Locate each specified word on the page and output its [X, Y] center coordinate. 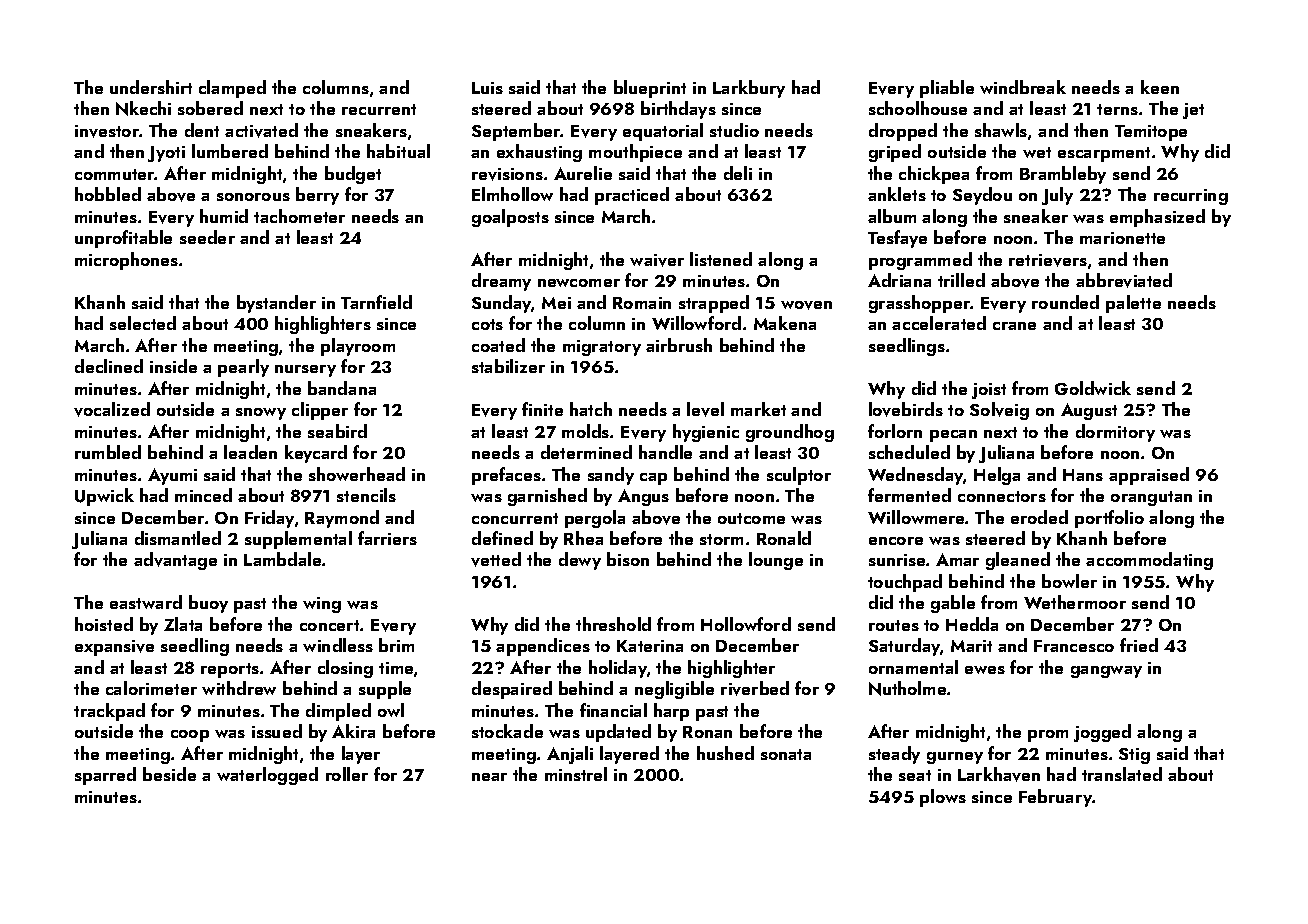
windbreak [1023, 87]
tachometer [299, 216]
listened [721, 259]
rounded [1065, 302]
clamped [232, 89]
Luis [487, 88]
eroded [1039, 517]
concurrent [515, 518]
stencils [366, 495]
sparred [105, 776]
